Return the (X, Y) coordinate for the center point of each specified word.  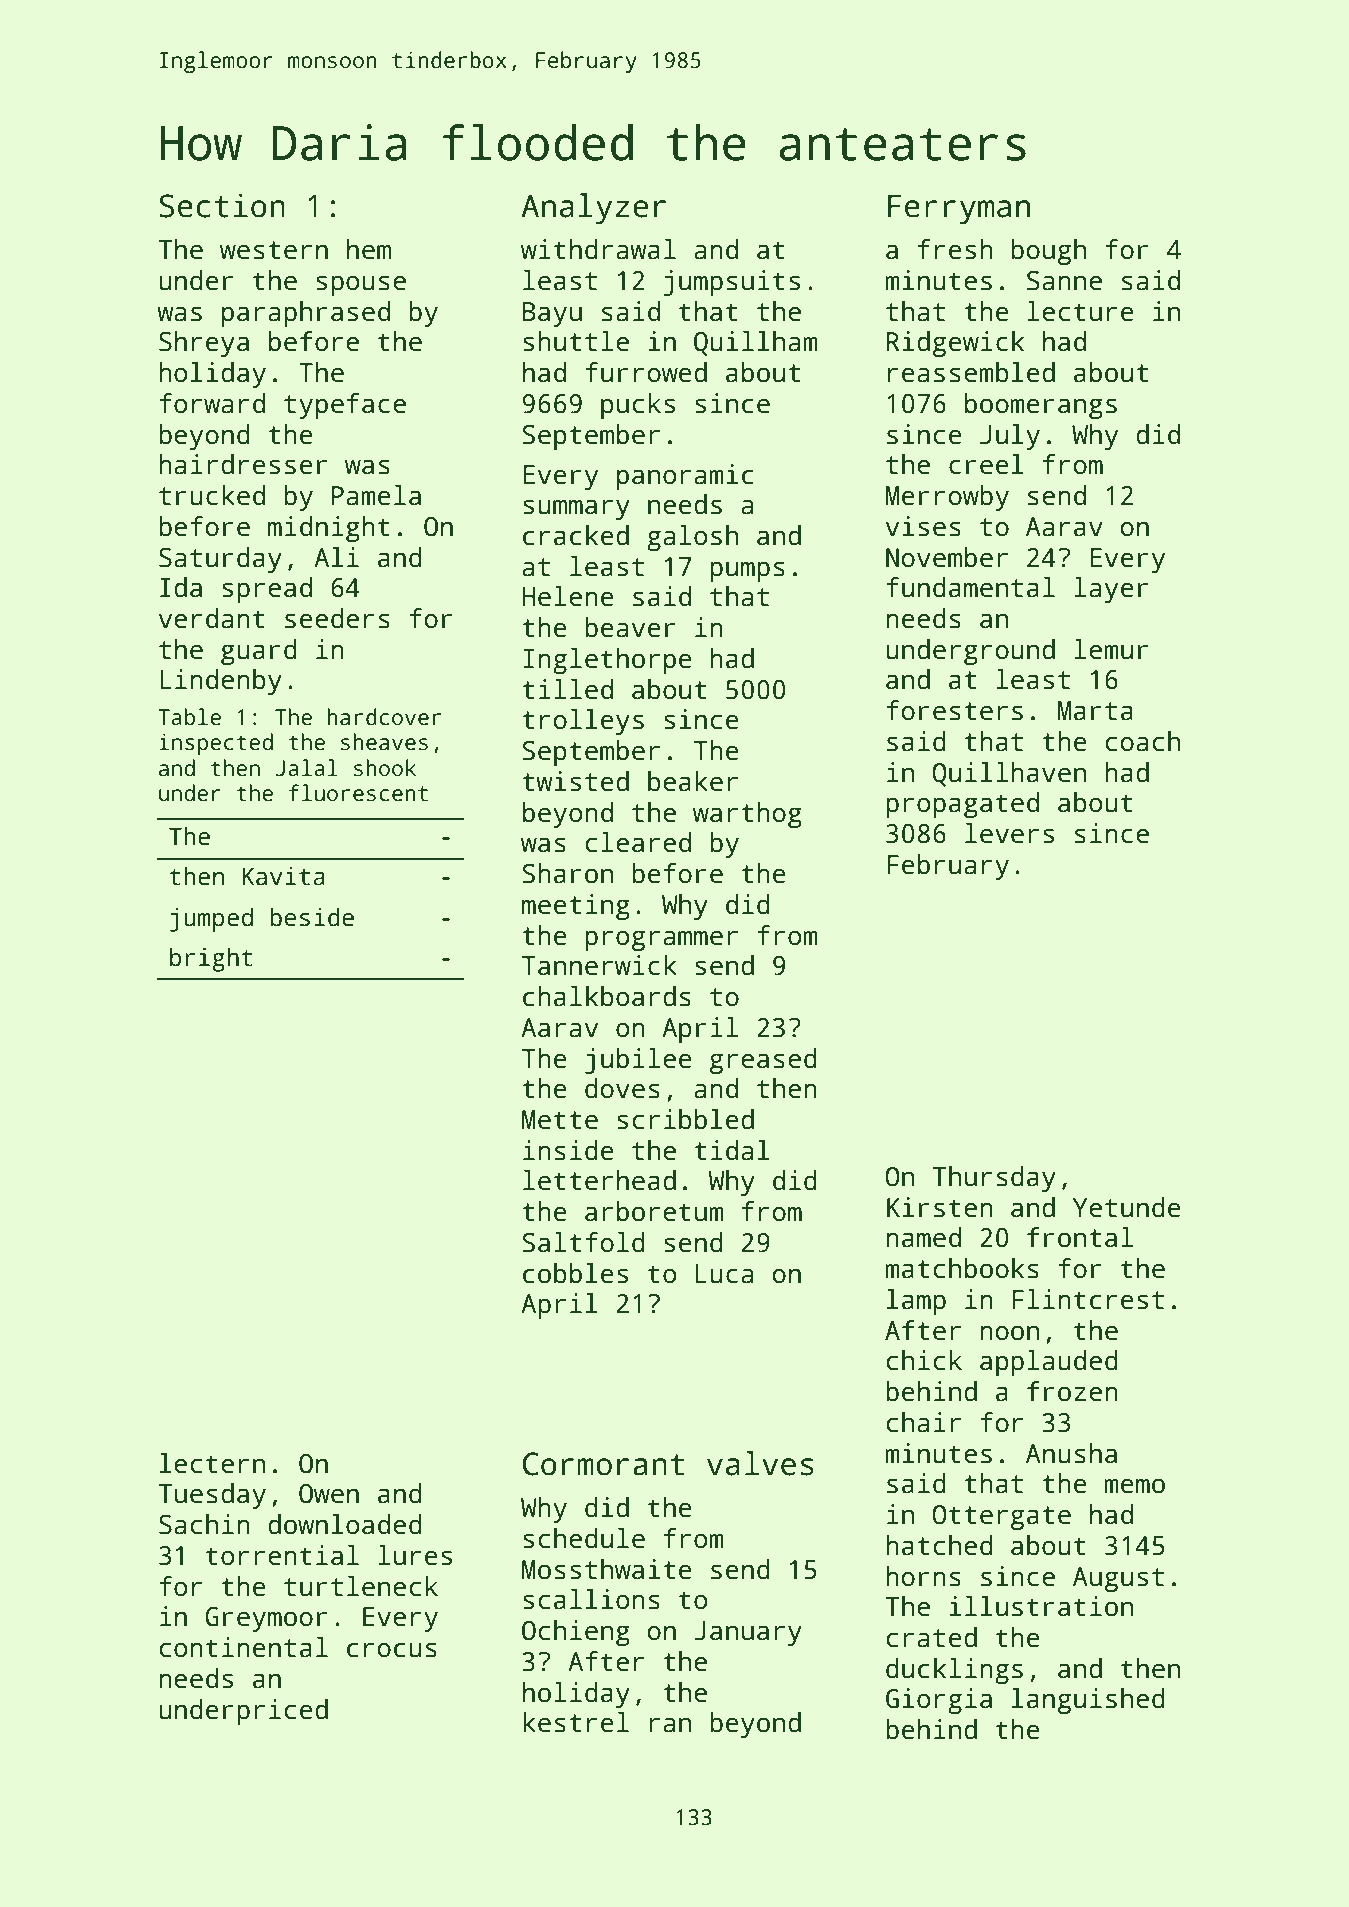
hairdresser (243, 464)
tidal (732, 1150)
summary (576, 509)
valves (760, 1463)
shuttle (576, 341)
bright (211, 959)
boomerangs (1041, 406)
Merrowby (947, 498)
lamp (916, 1302)
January (748, 1633)
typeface (345, 406)
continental (244, 1647)
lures (415, 1555)
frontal (1080, 1237)
